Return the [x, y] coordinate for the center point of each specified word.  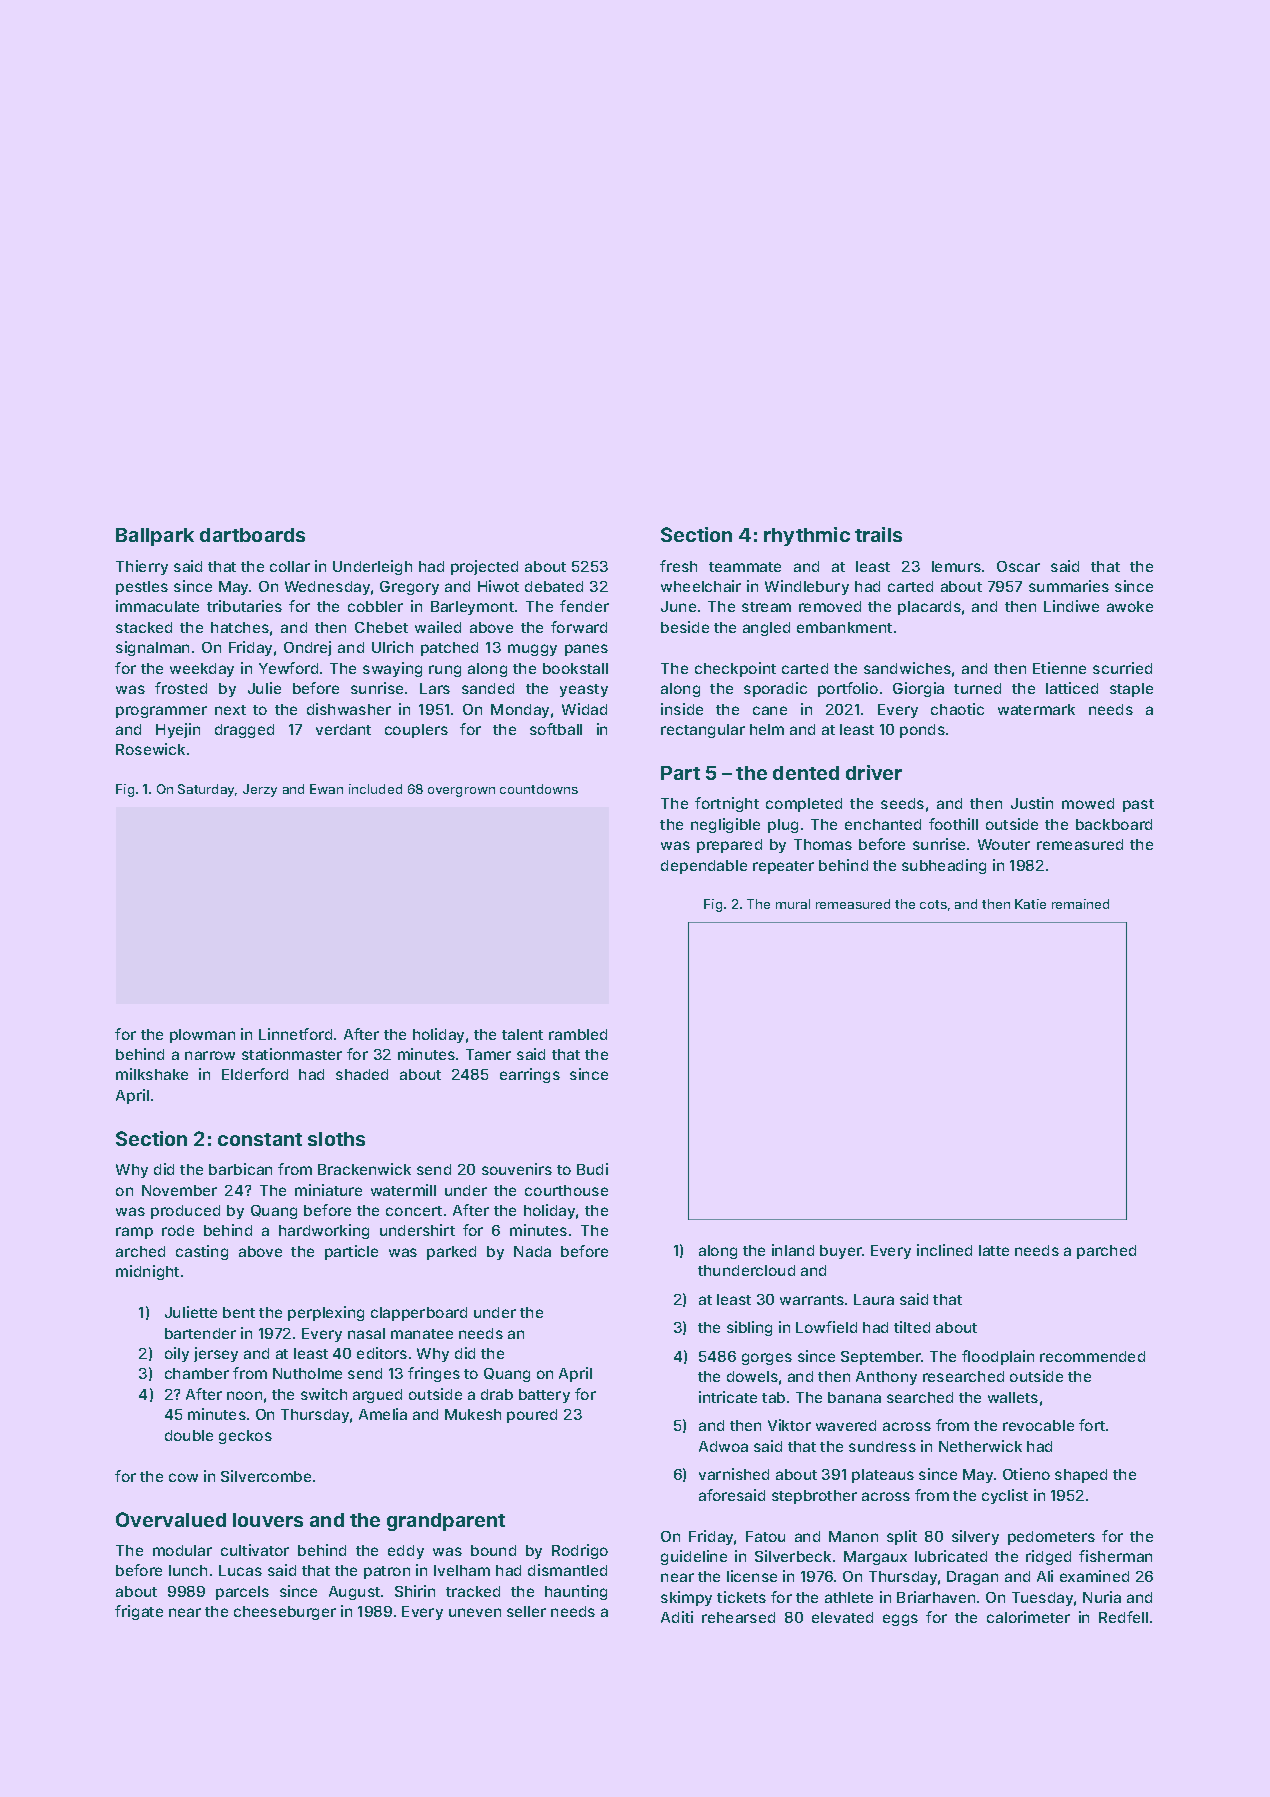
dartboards [252, 535]
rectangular [703, 731]
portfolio [848, 689]
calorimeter [1028, 1617]
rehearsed [738, 1617]
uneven [475, 1612]
